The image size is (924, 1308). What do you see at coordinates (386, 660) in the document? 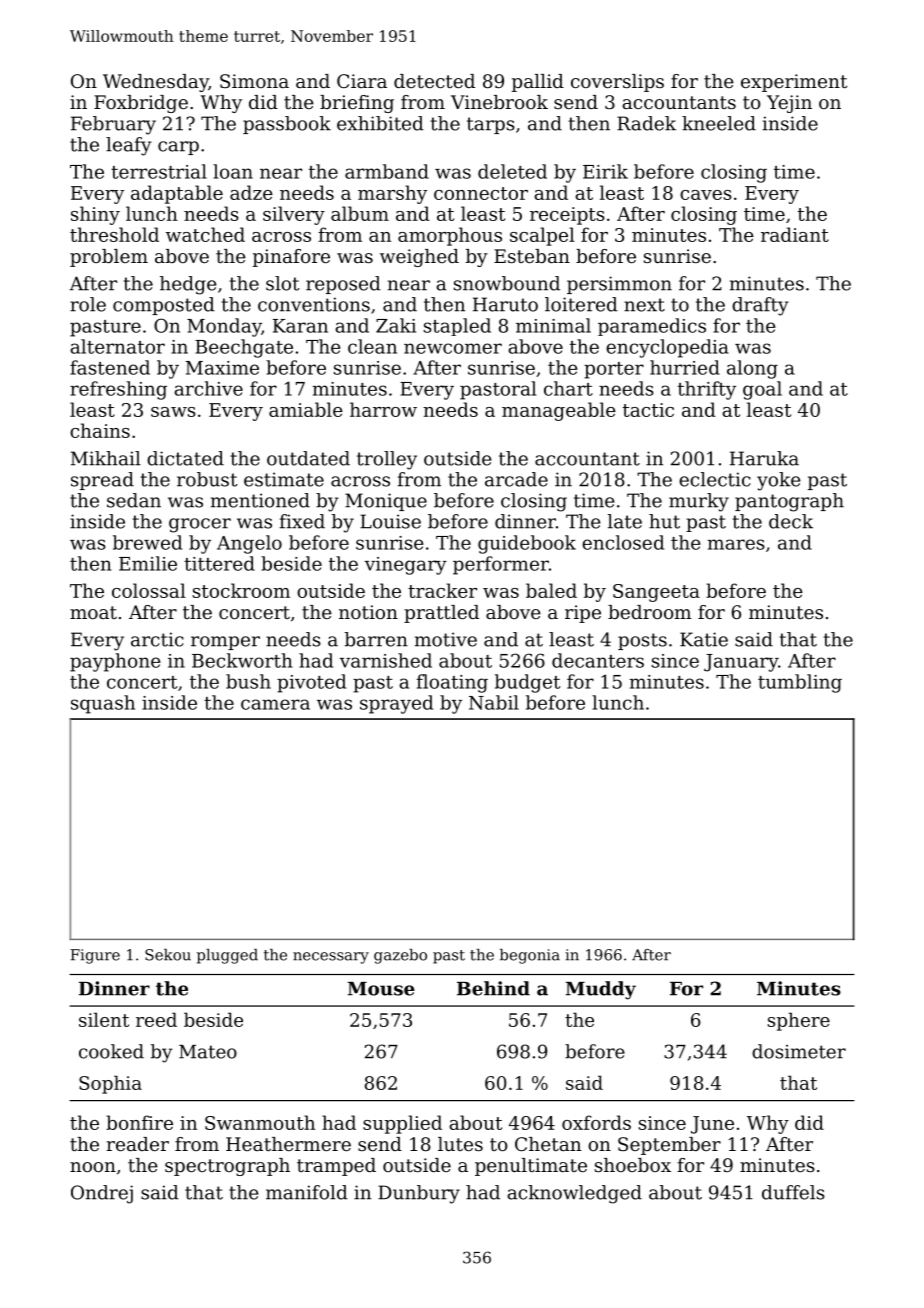
I see `varnished` at bounding box center [386, 660].
